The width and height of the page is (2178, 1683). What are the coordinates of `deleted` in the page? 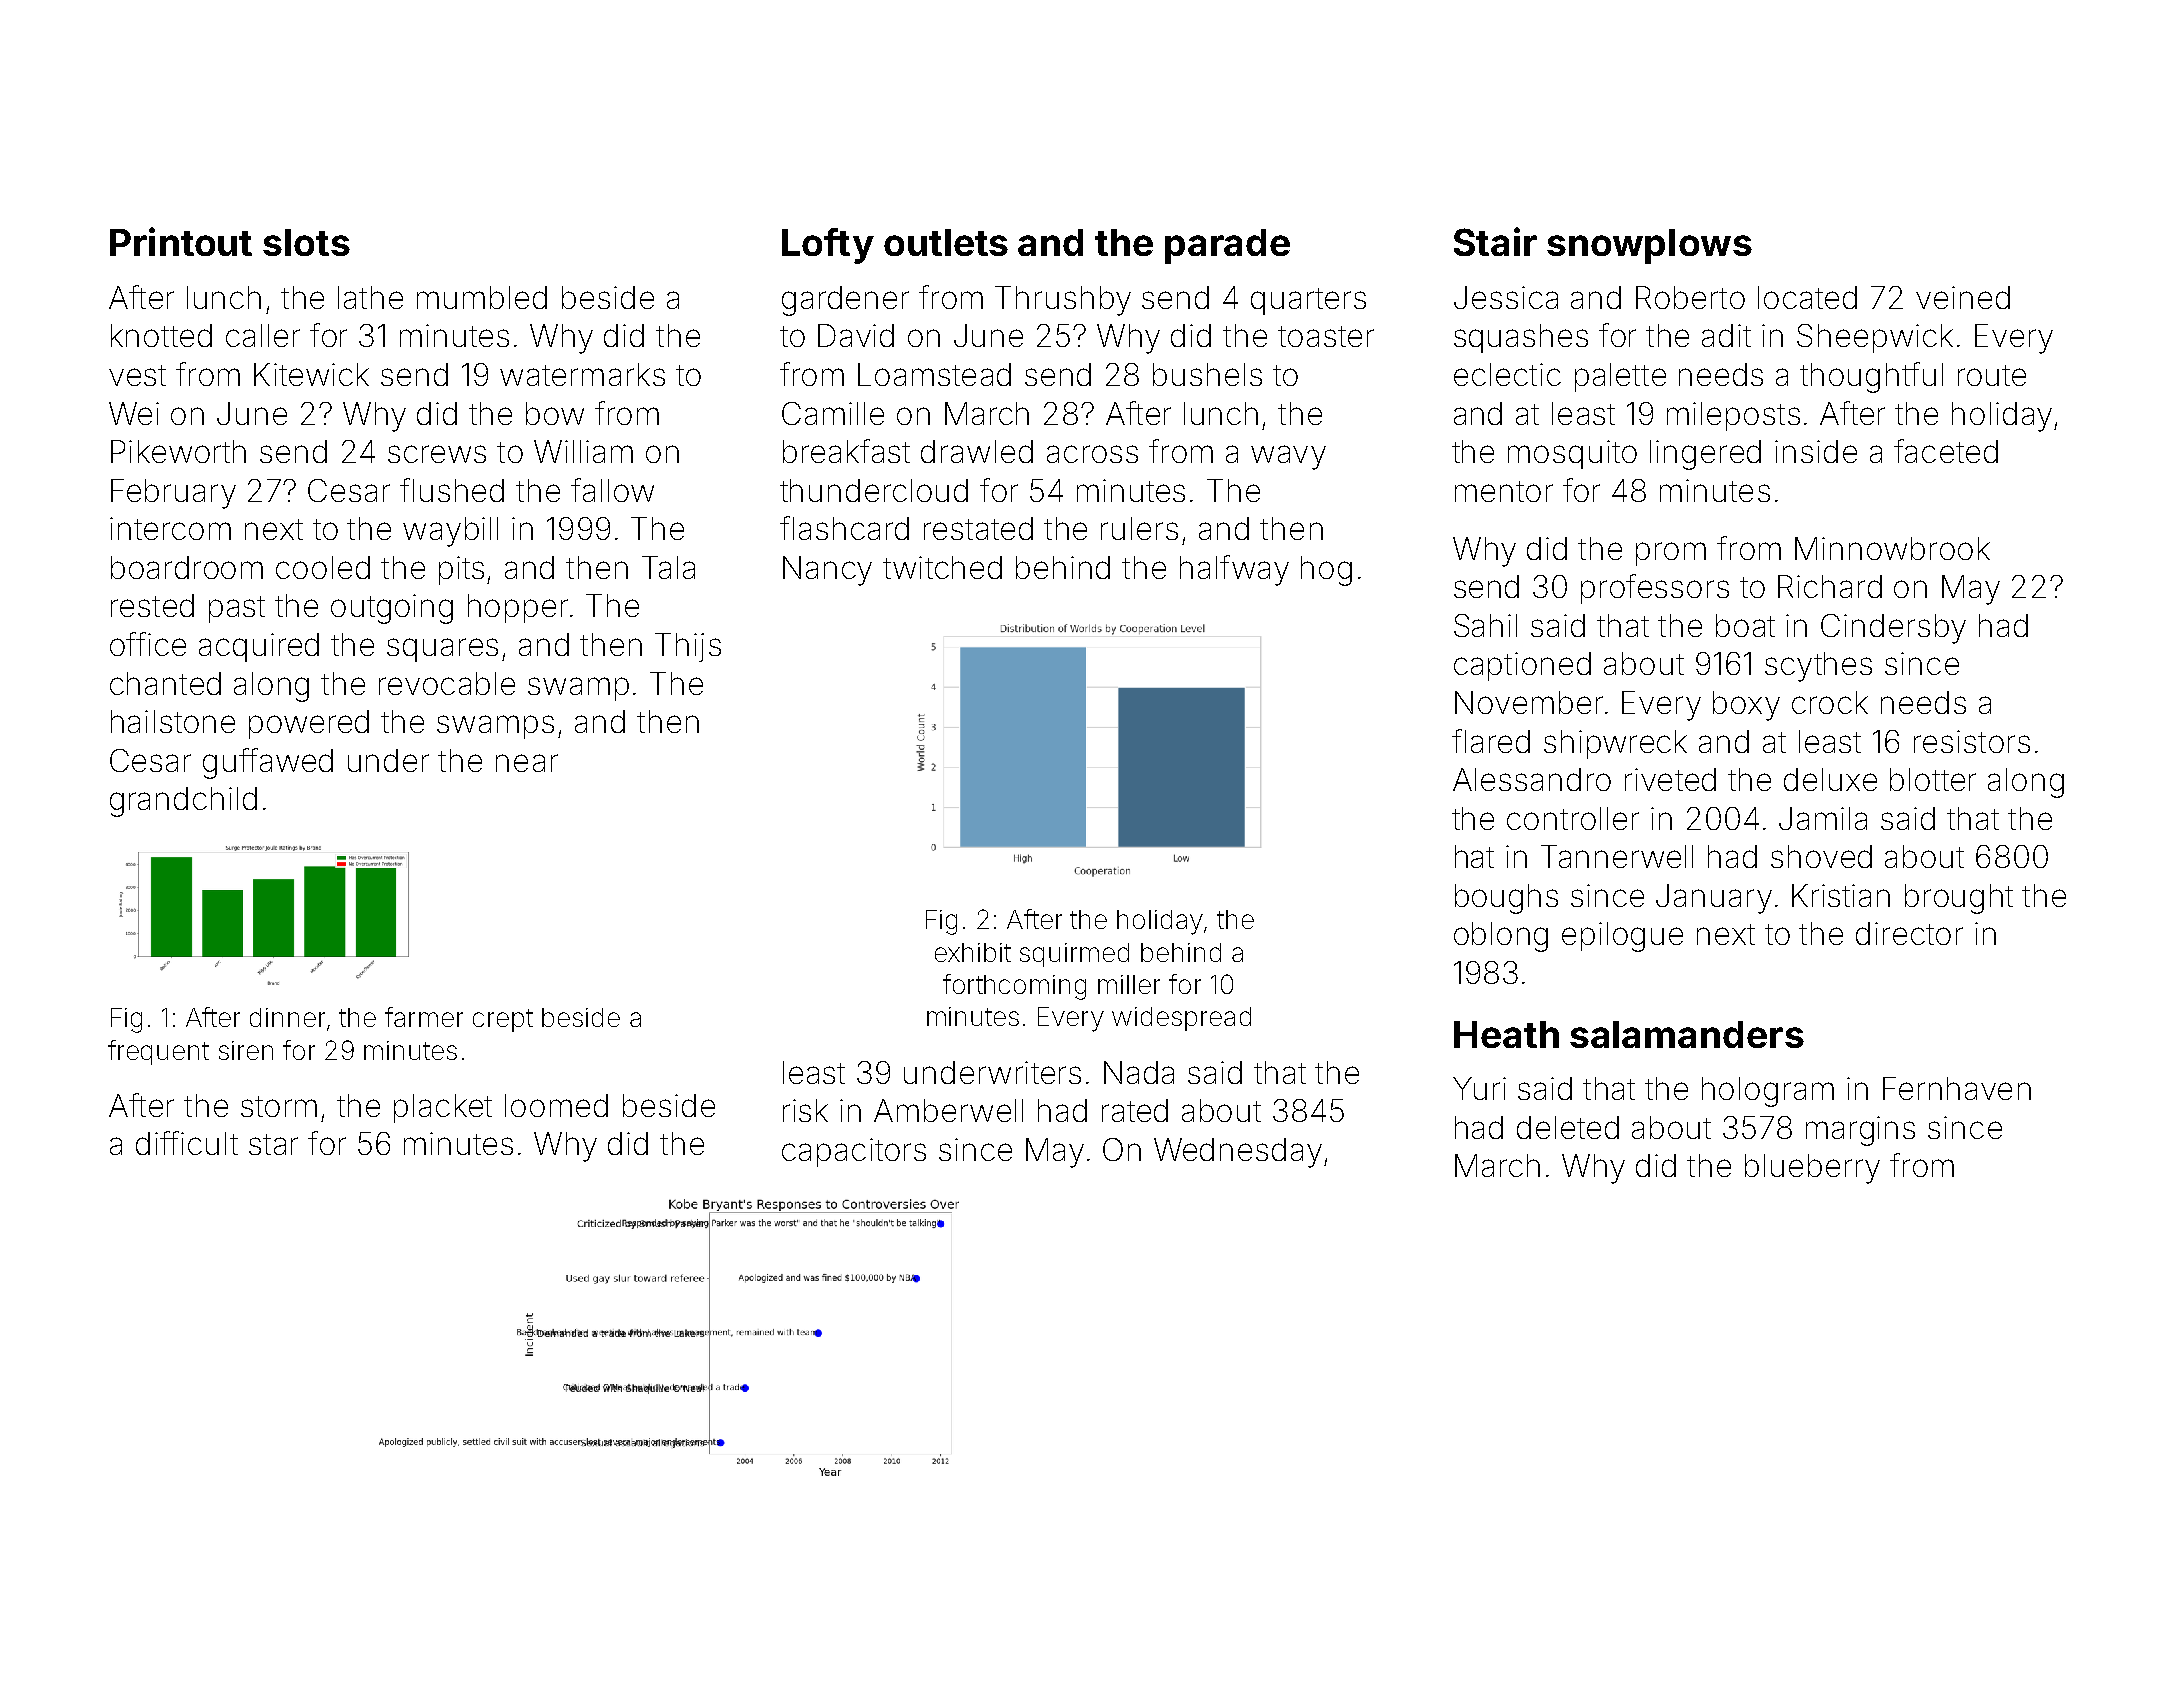 It's located at (1568, 1127).
